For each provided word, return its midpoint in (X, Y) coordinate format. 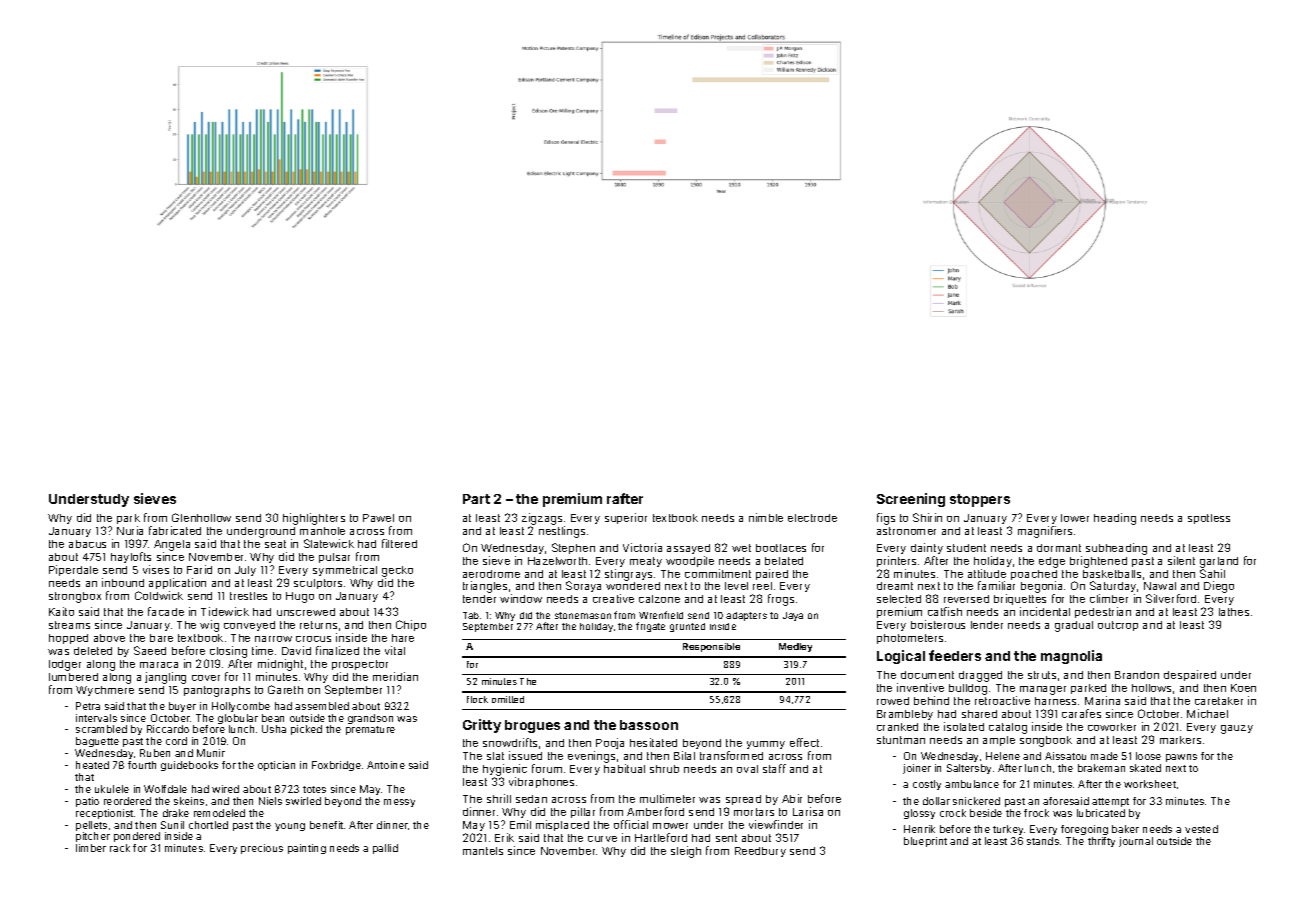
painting (307, 849)
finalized (337, 650)
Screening (911, 500)
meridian (395, 676)
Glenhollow (201, 517)
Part (476, 499)
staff (774, 768)
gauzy (1237, 729)
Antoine (386, 765)
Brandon (1137, 675)
